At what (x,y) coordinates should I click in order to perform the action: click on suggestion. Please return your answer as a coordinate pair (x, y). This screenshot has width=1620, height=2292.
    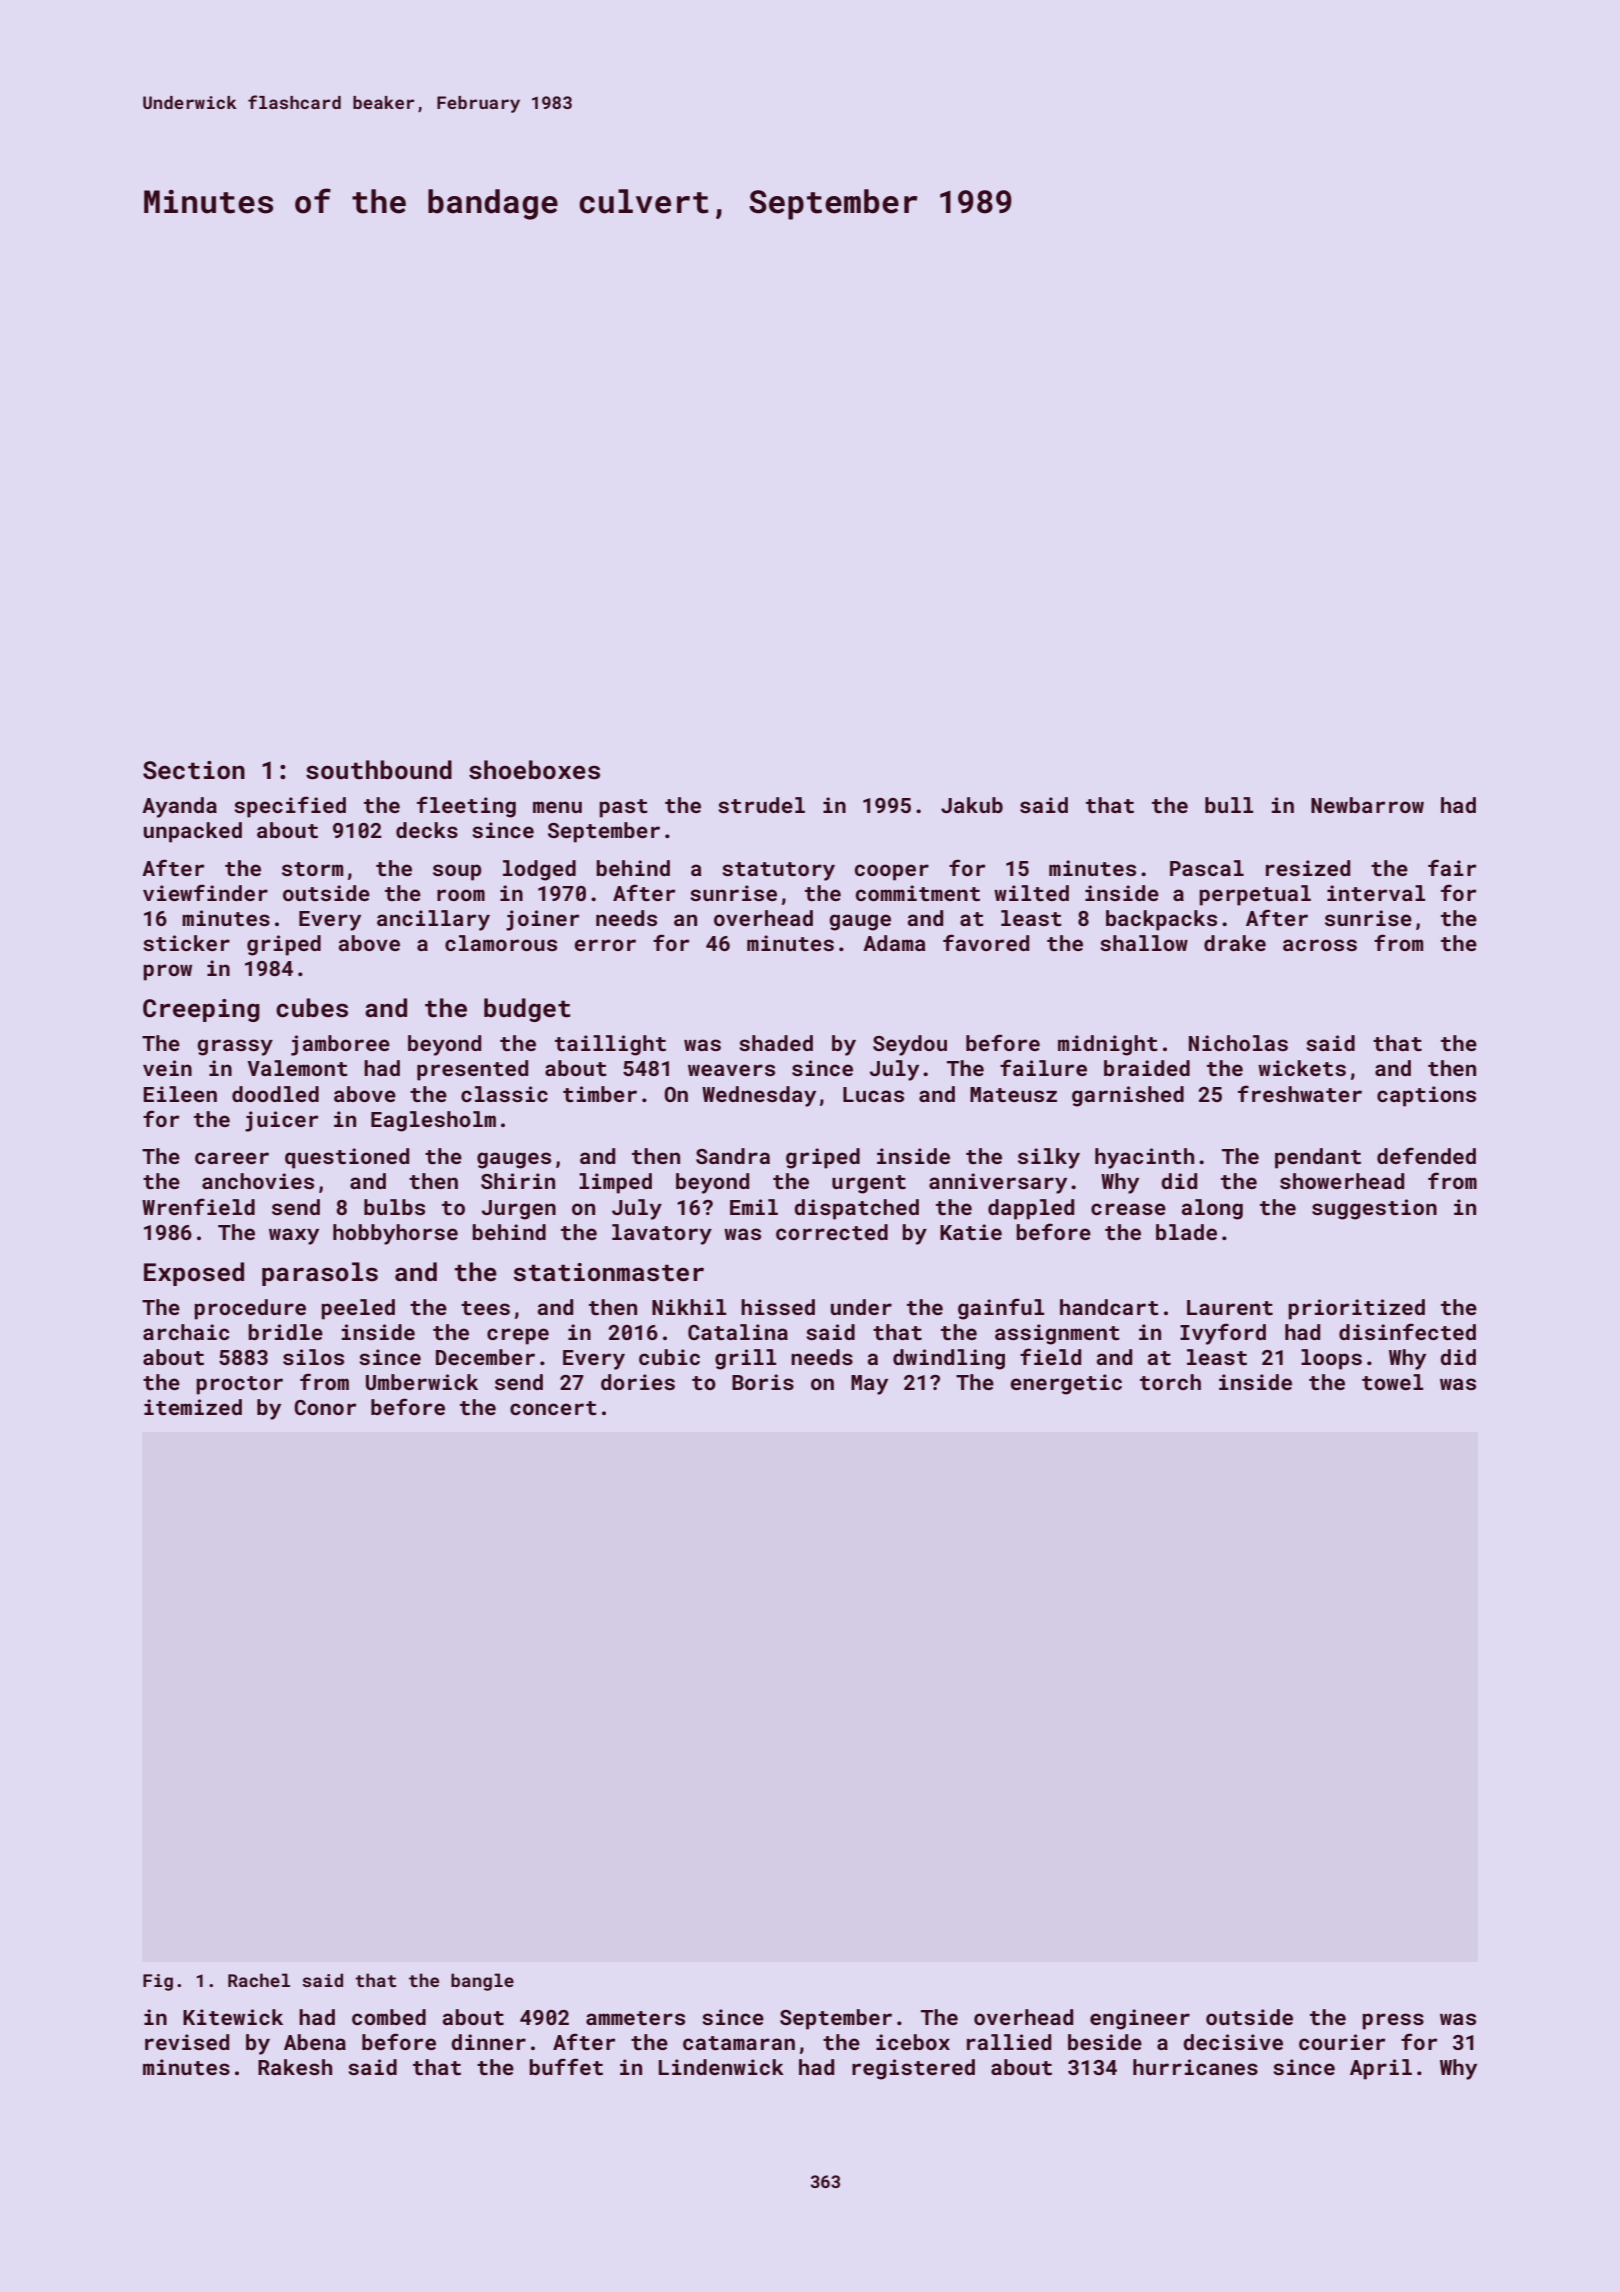
    Looking at the image, I should click on (1374, 1209).
